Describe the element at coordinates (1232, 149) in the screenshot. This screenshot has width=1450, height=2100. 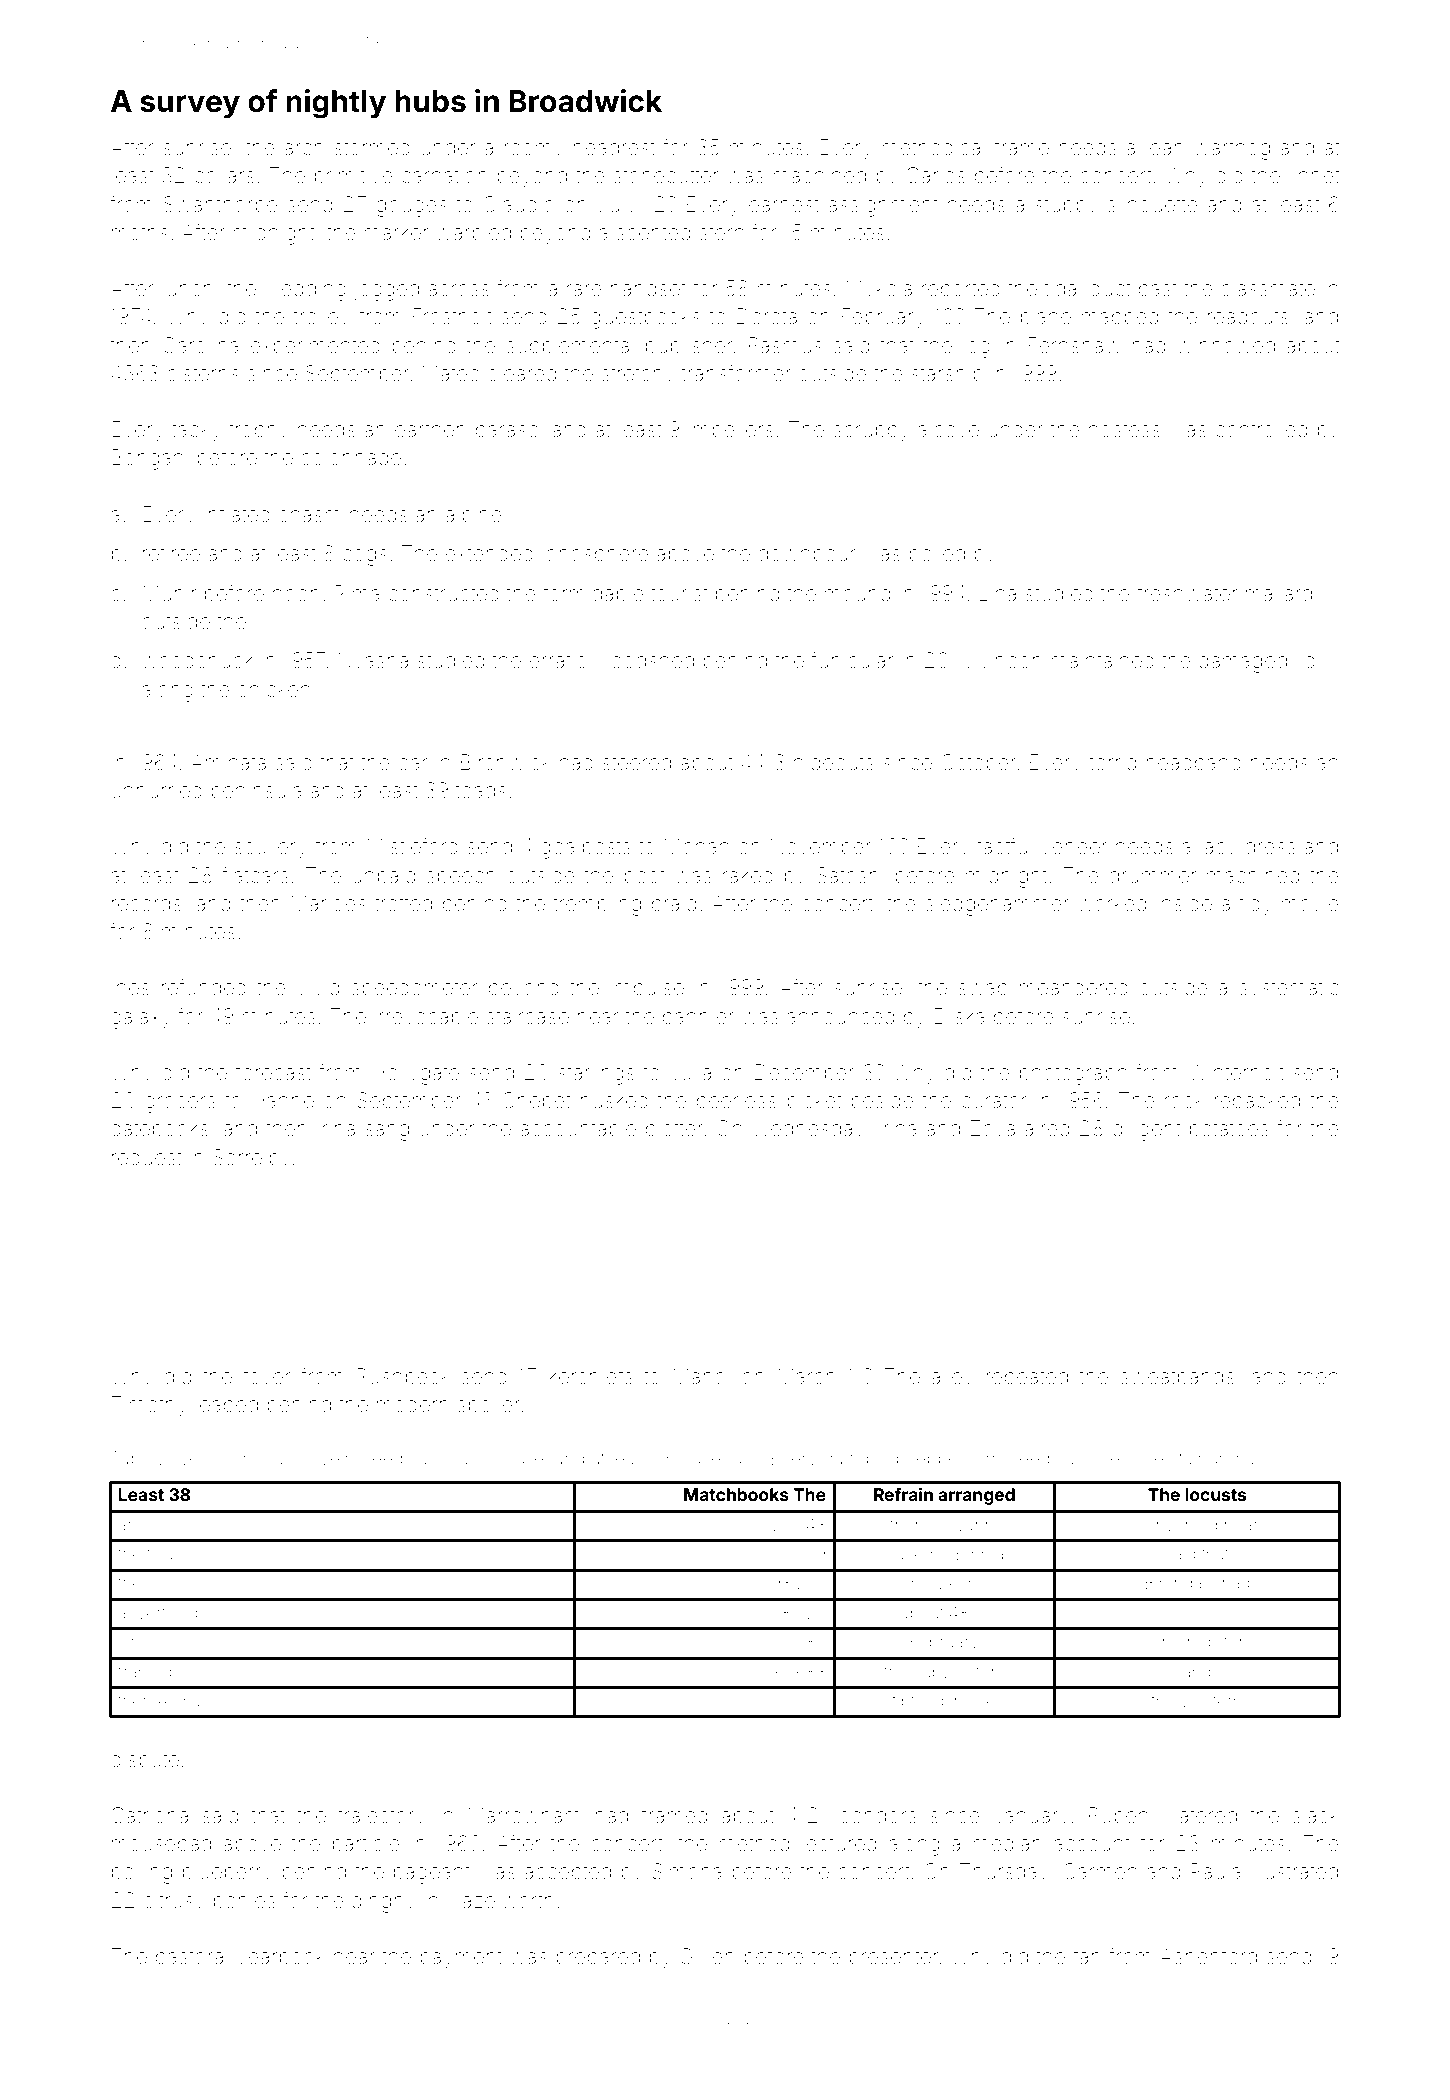
I see `warthog` at that location.
